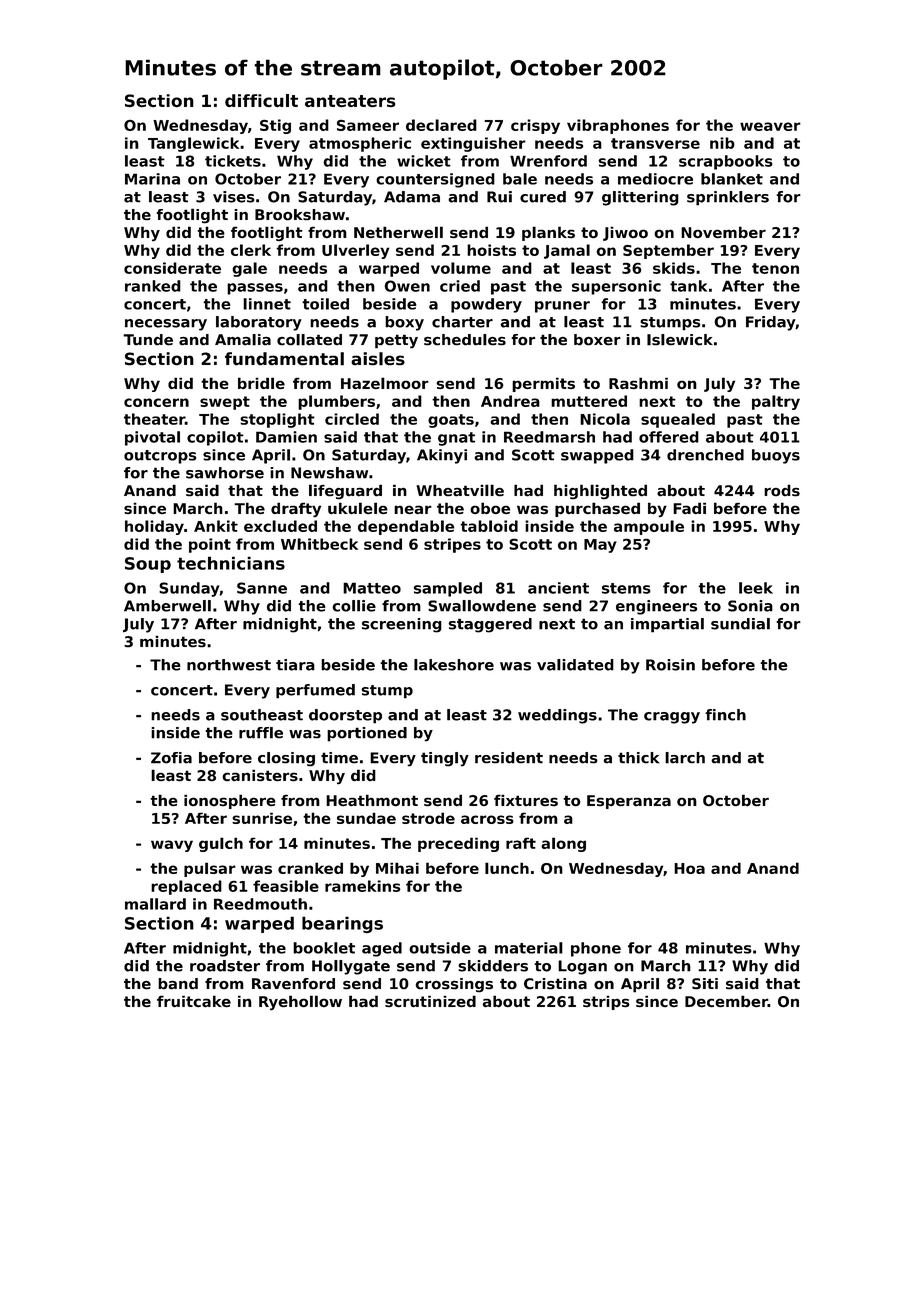 This page has height=1308, width=924. Describe the element at coordinates (167, 606) in the page. I see `Amberwell` at that location.
